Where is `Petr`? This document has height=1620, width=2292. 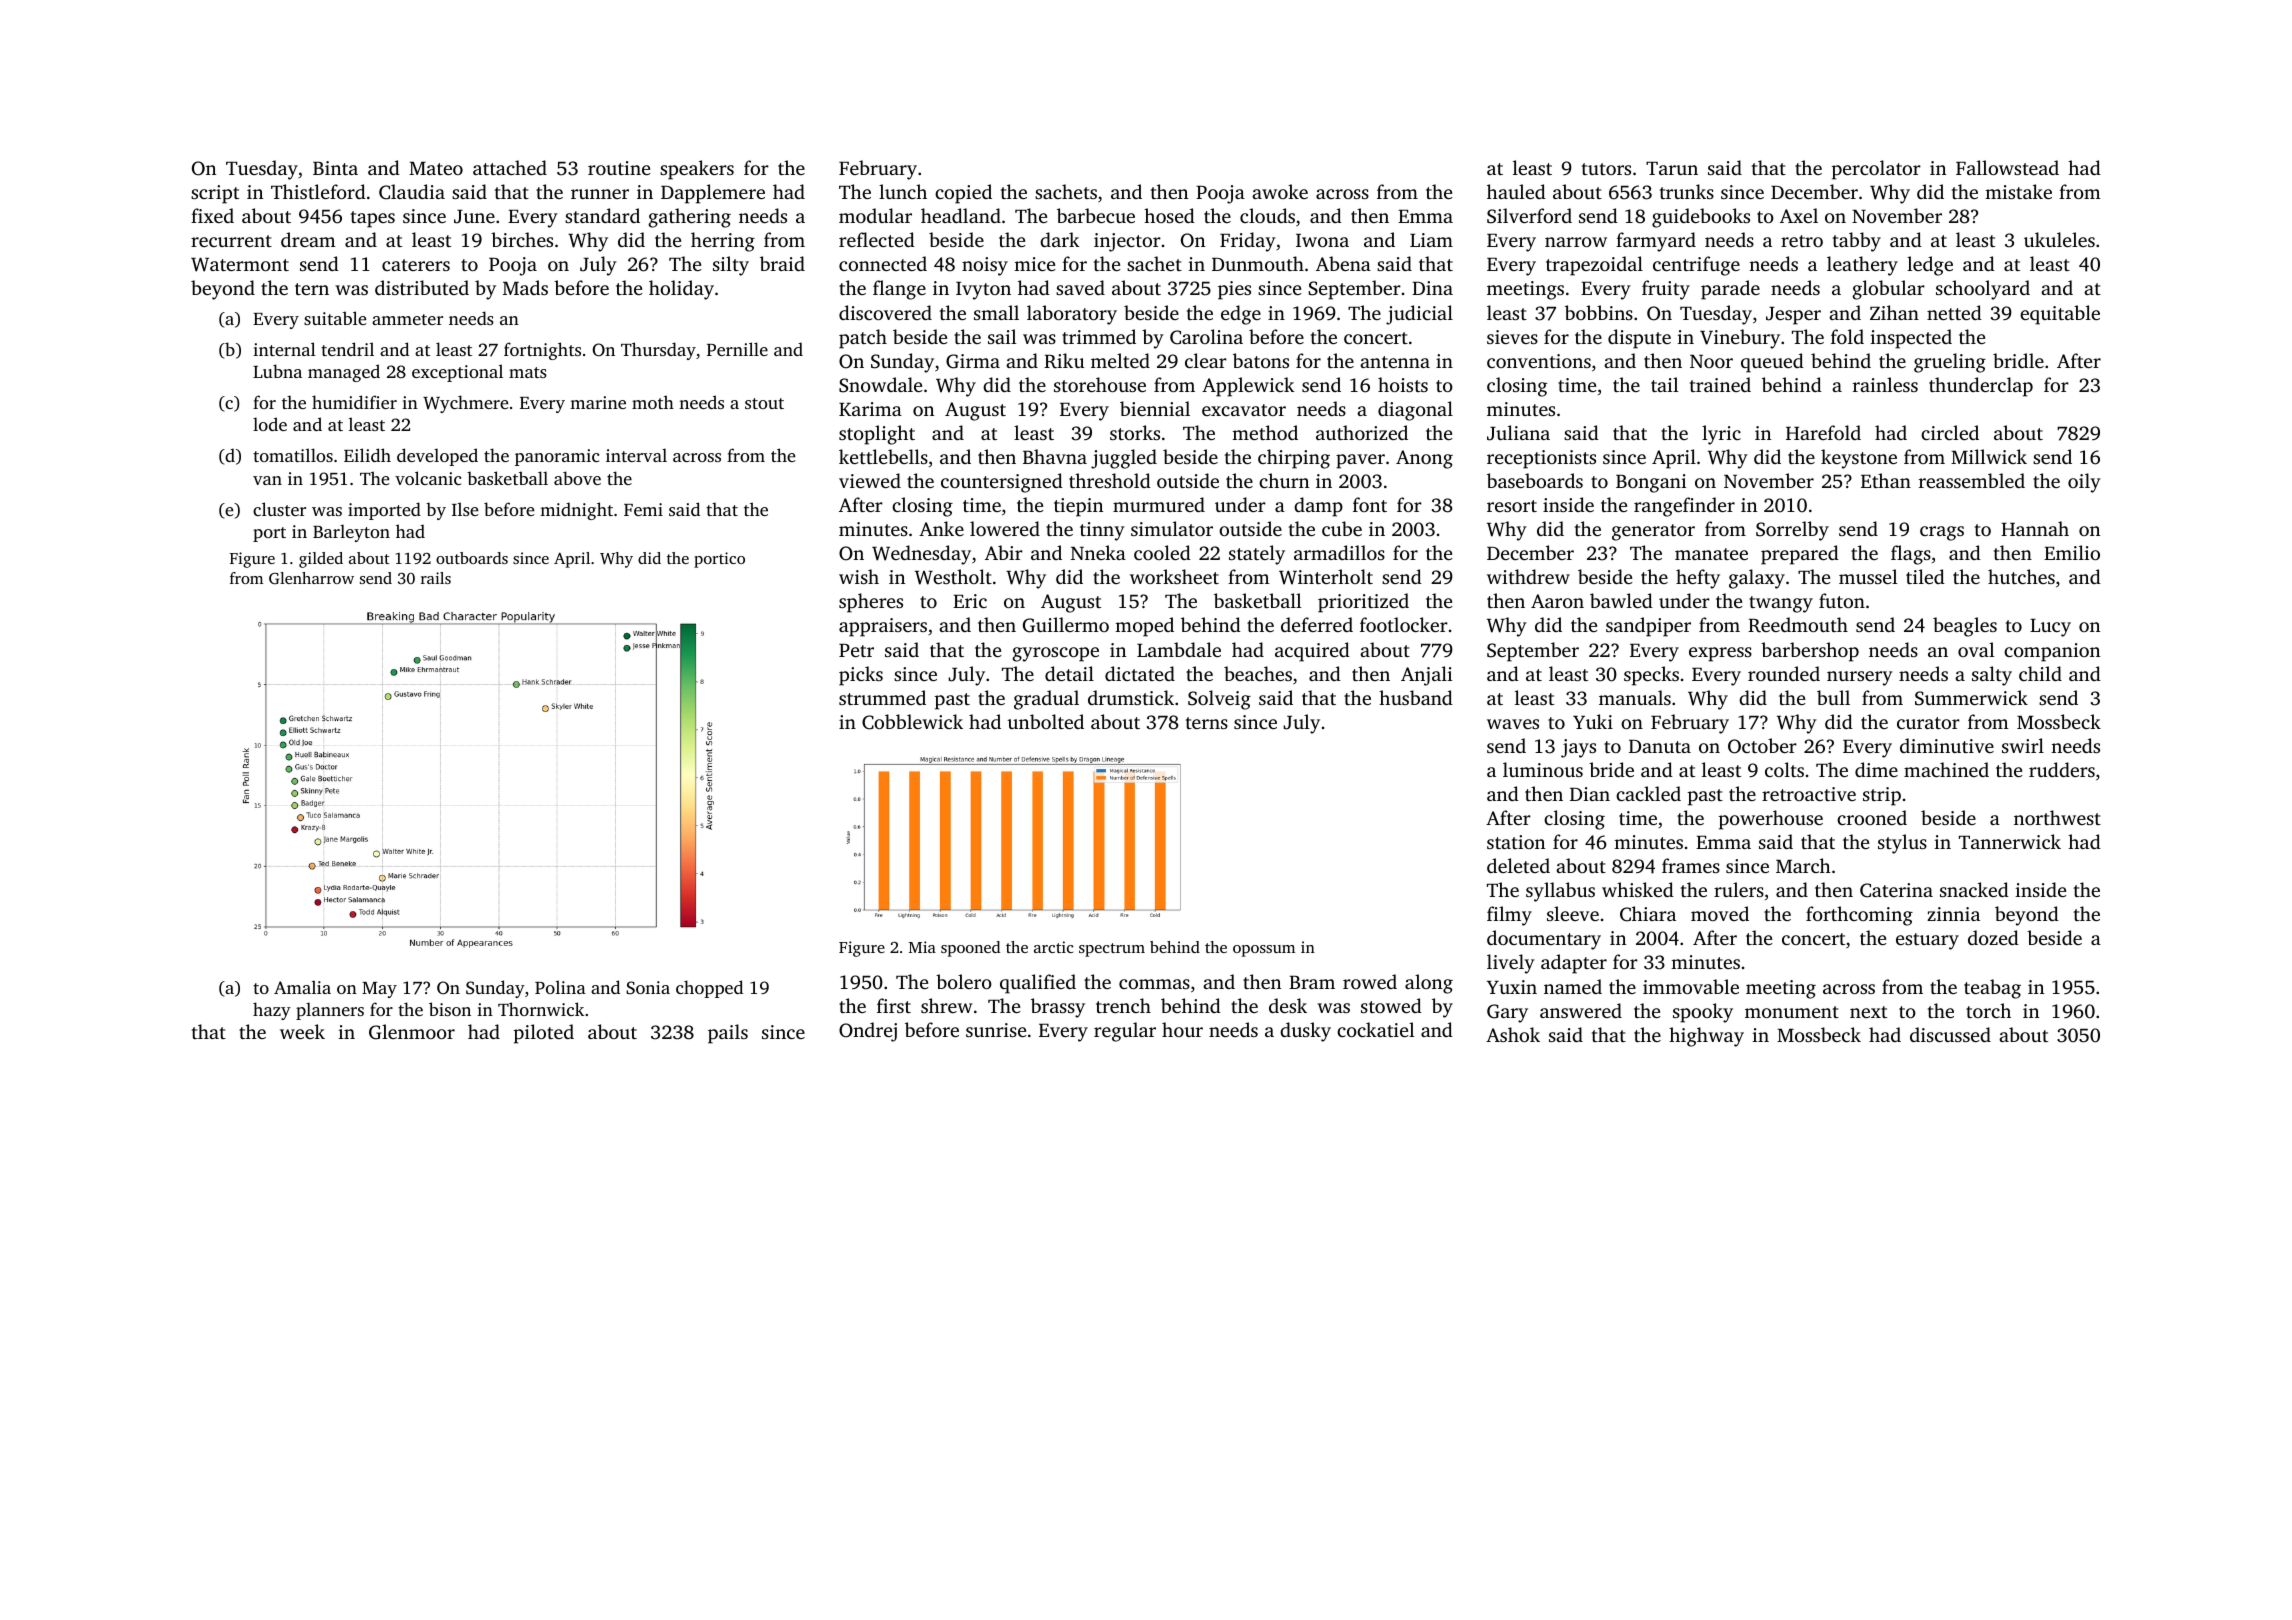 Petr is located at coordinates (856, 650).
